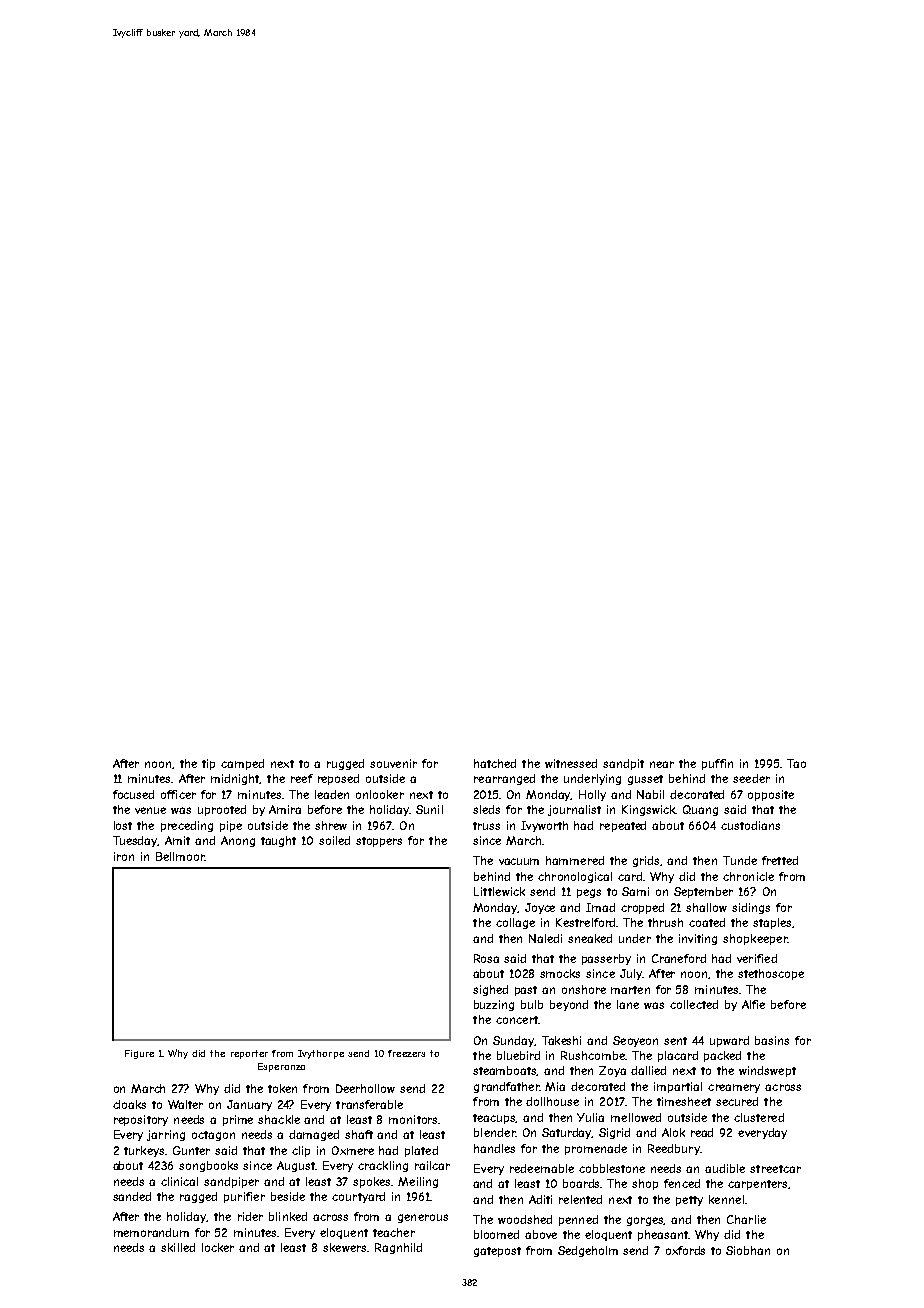  Describe the element at coordinates (486, 958) in the page. I see `Rosa` at that location.
